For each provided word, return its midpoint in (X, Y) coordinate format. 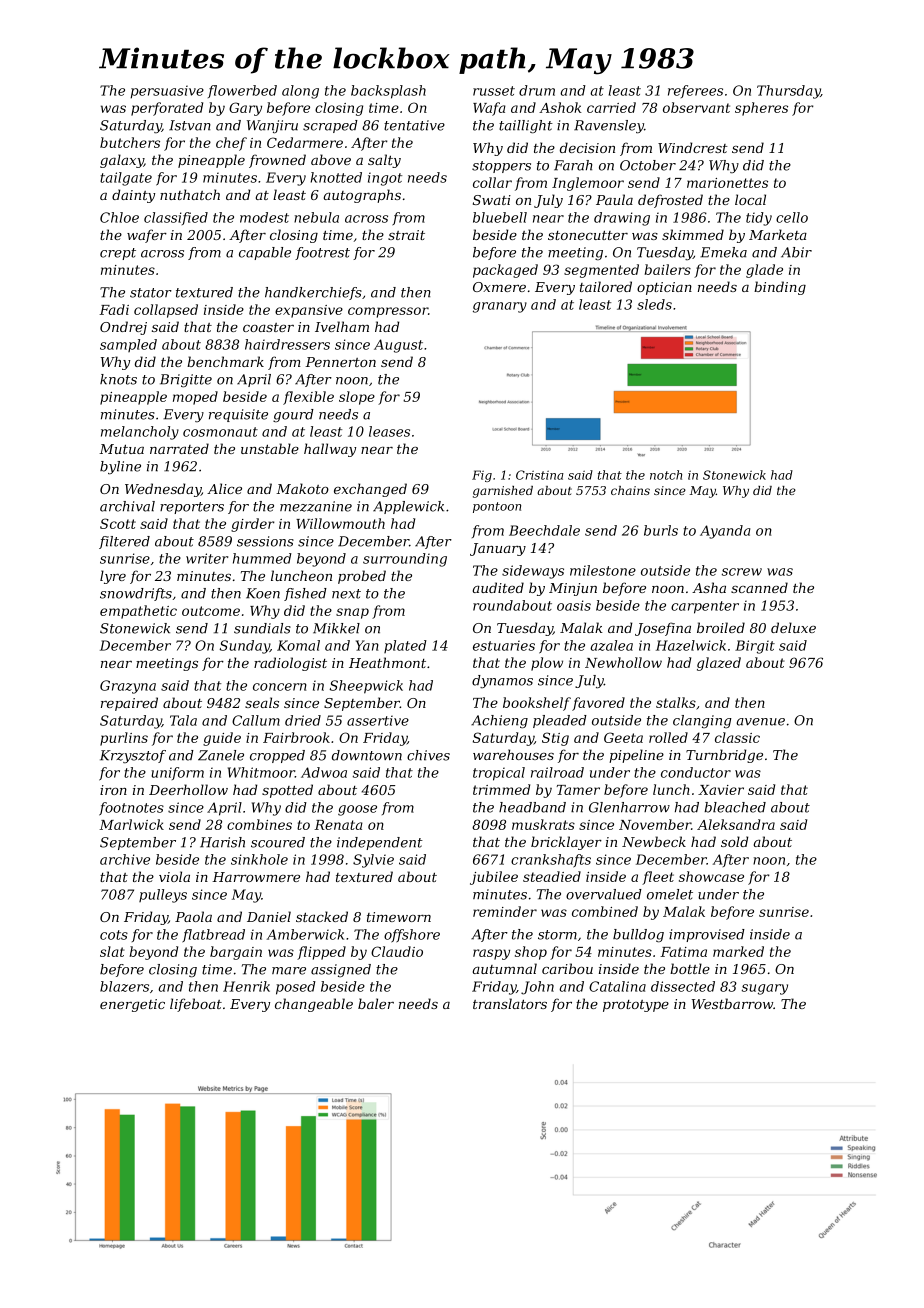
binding (780, 288)
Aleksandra (736, 824)
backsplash (388, 92)
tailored (606, 286)
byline (120, 468)
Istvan (190, 125)
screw (742, 572)
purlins (124, 739)
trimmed (501, 789)
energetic (132, 1005)
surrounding (405, 560)
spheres (761, 109)
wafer (147, 236)
